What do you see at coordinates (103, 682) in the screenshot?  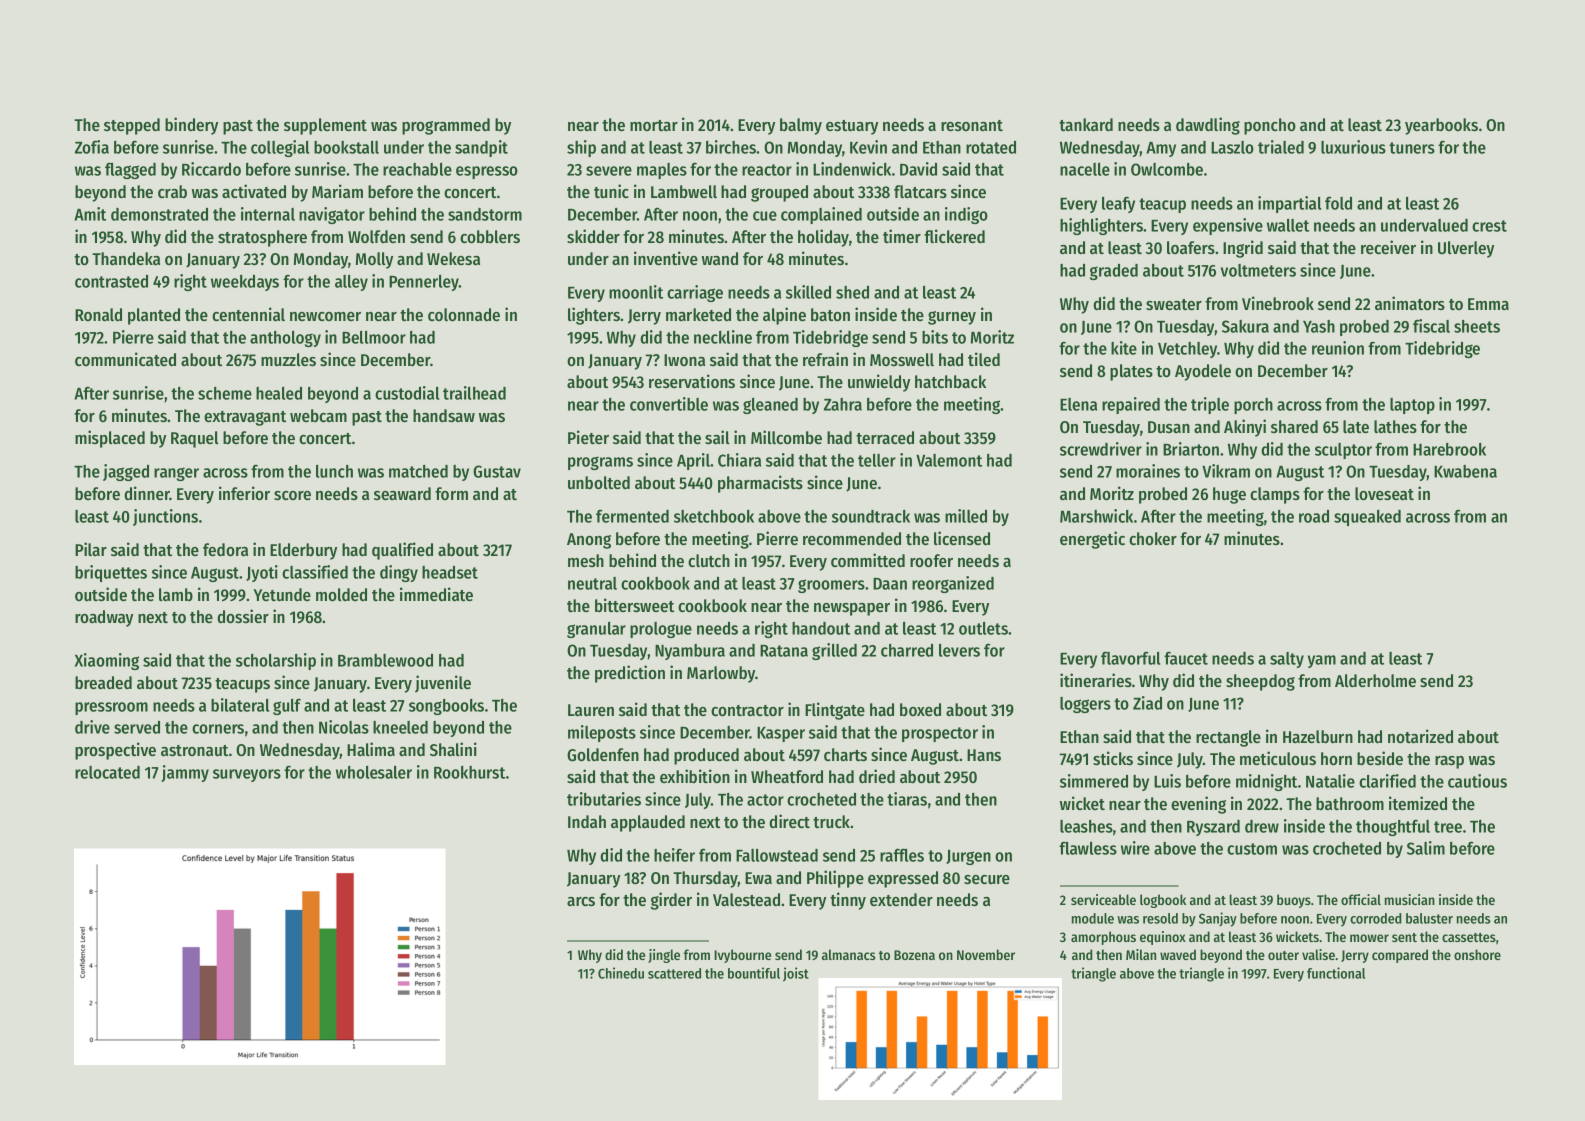 I see `breaded` at bounding box center [103, 682].
